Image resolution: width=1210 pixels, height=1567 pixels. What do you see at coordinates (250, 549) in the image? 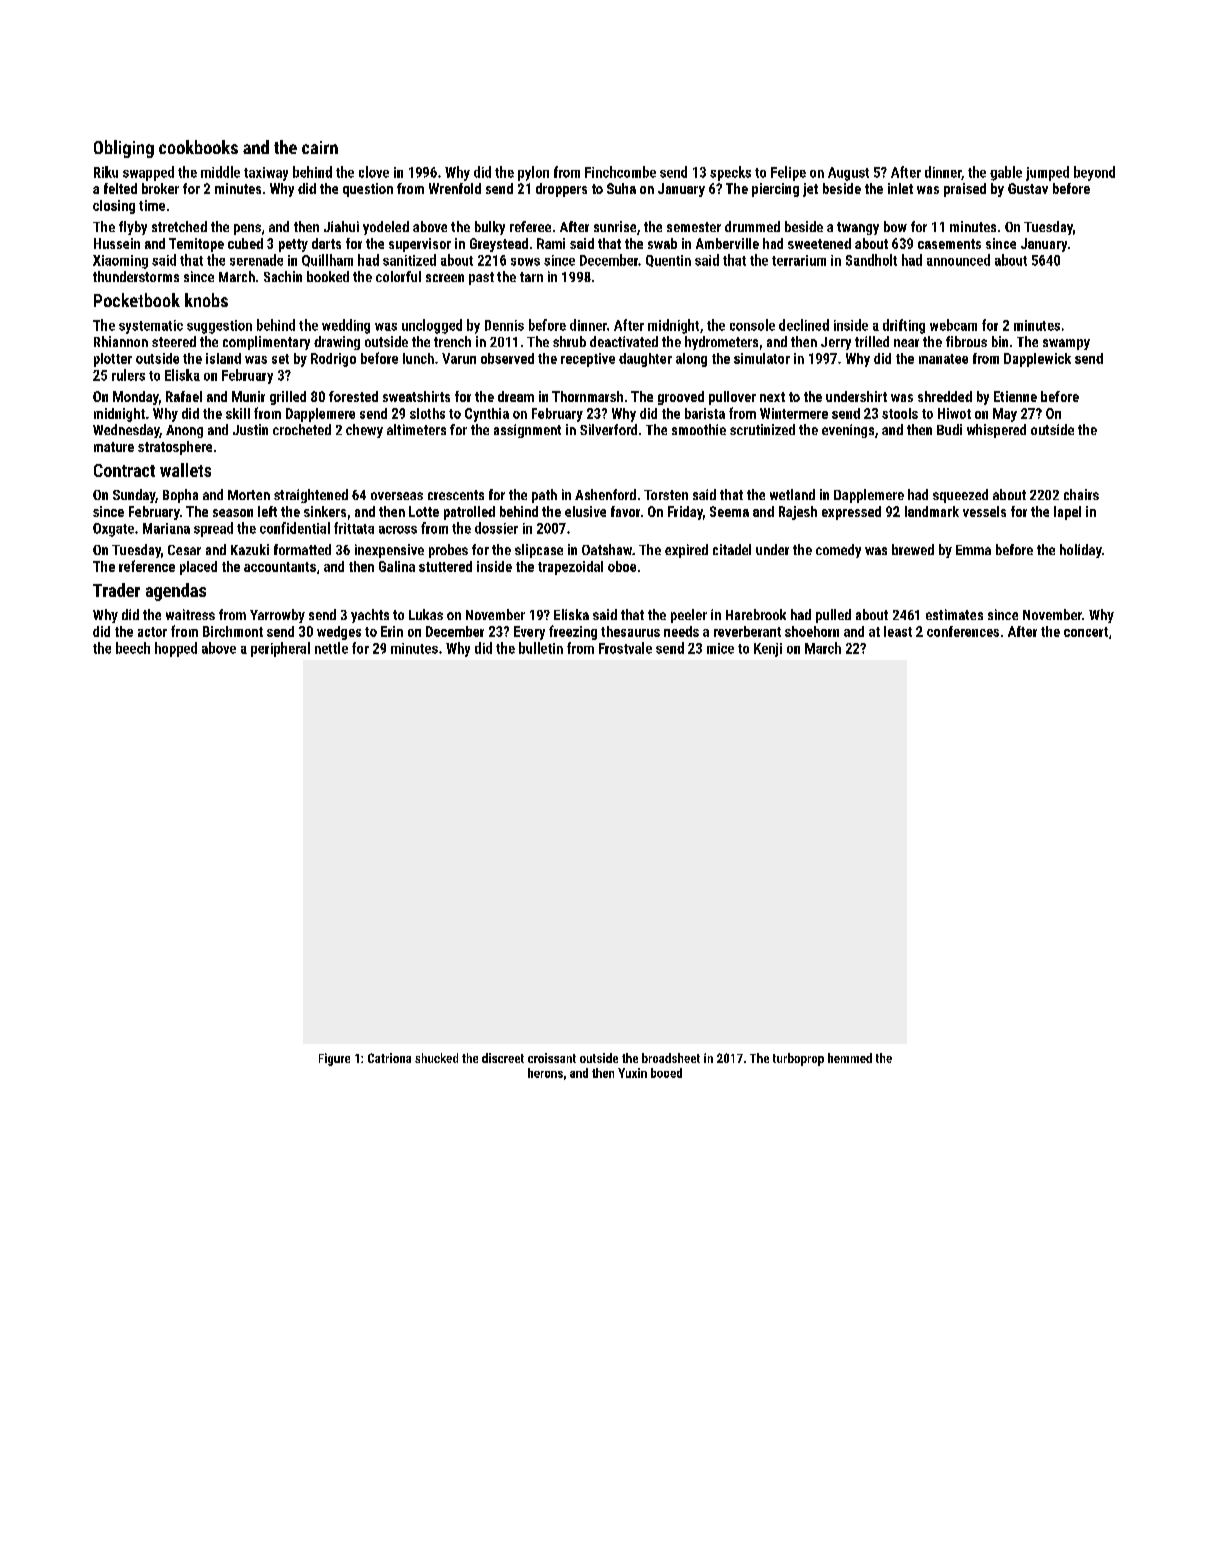
I see `Kazuki` at bounding box center [250, 549].
